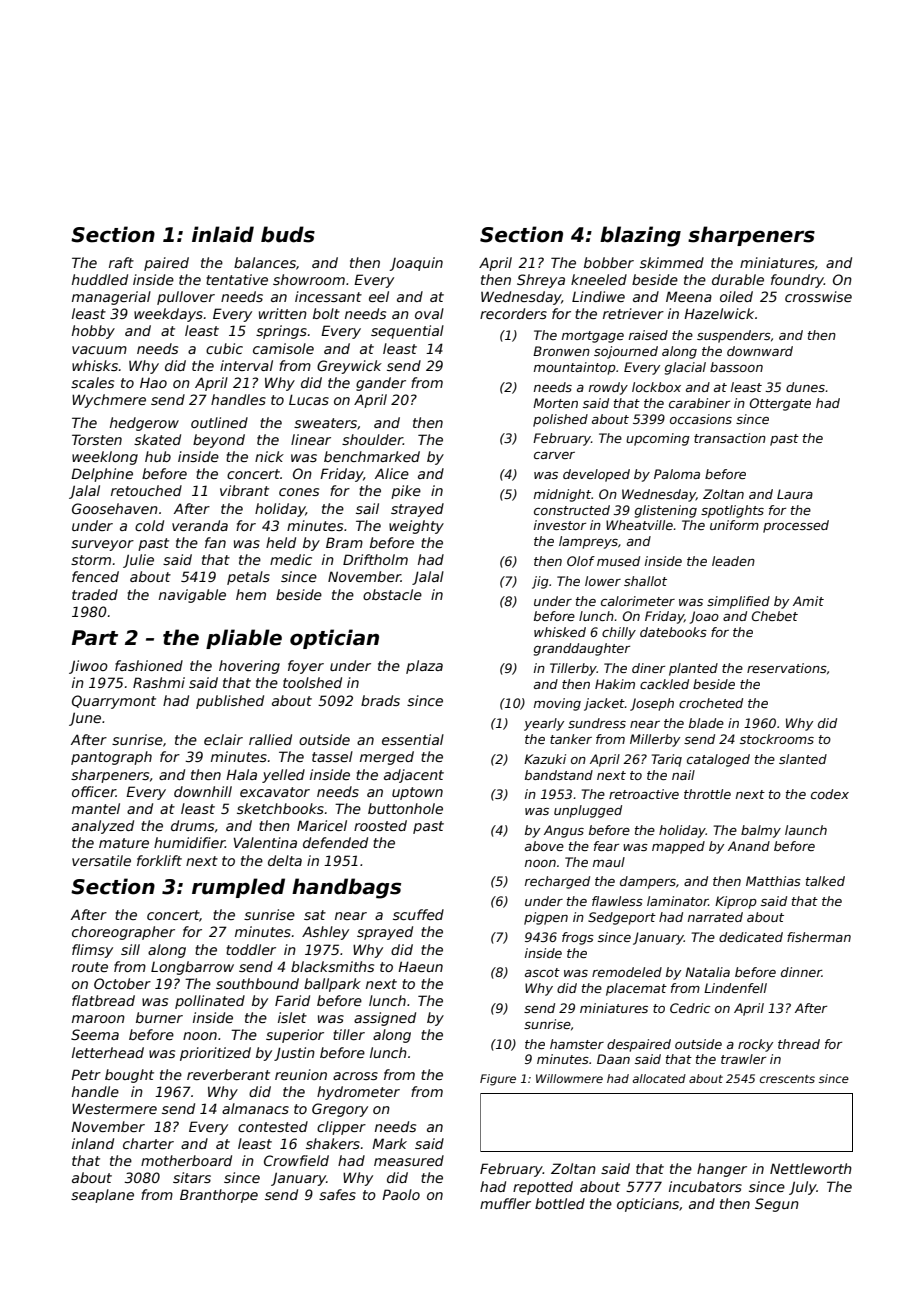 The image size is (924, 1308). I want to click on adjacent, so click(414, 776).
